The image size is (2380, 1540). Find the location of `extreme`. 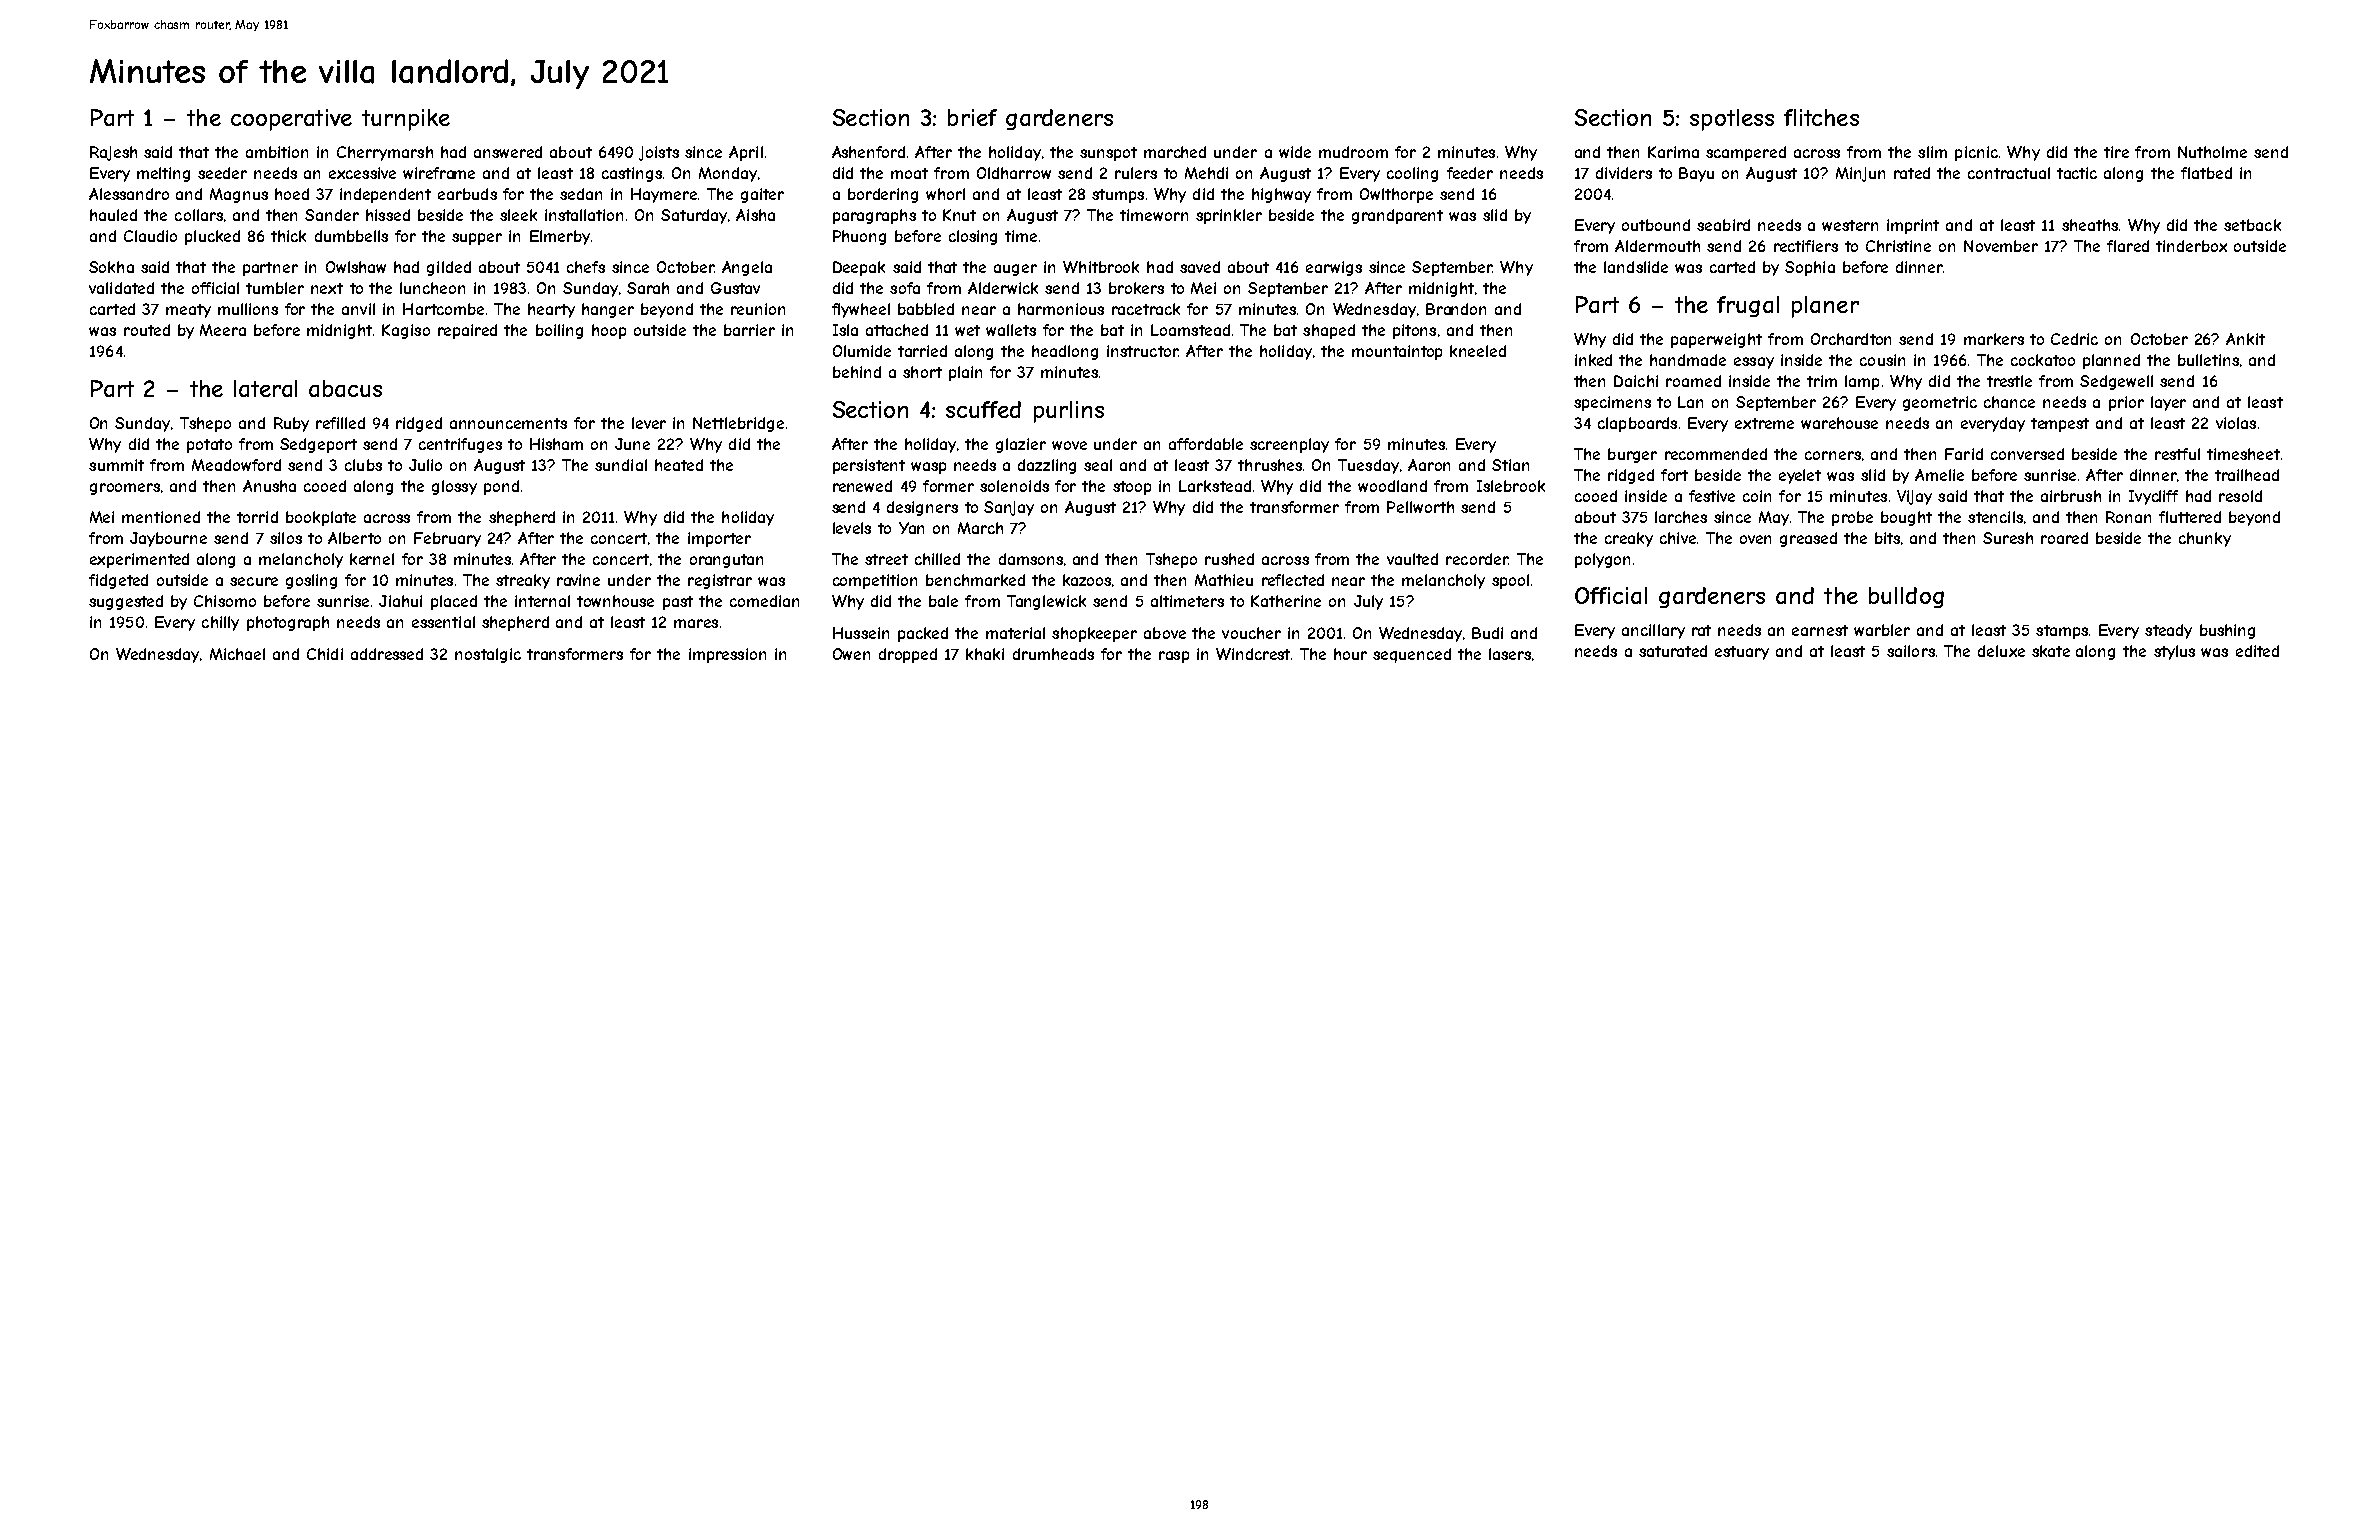

extreme is located at coordinates (1764, 423).
